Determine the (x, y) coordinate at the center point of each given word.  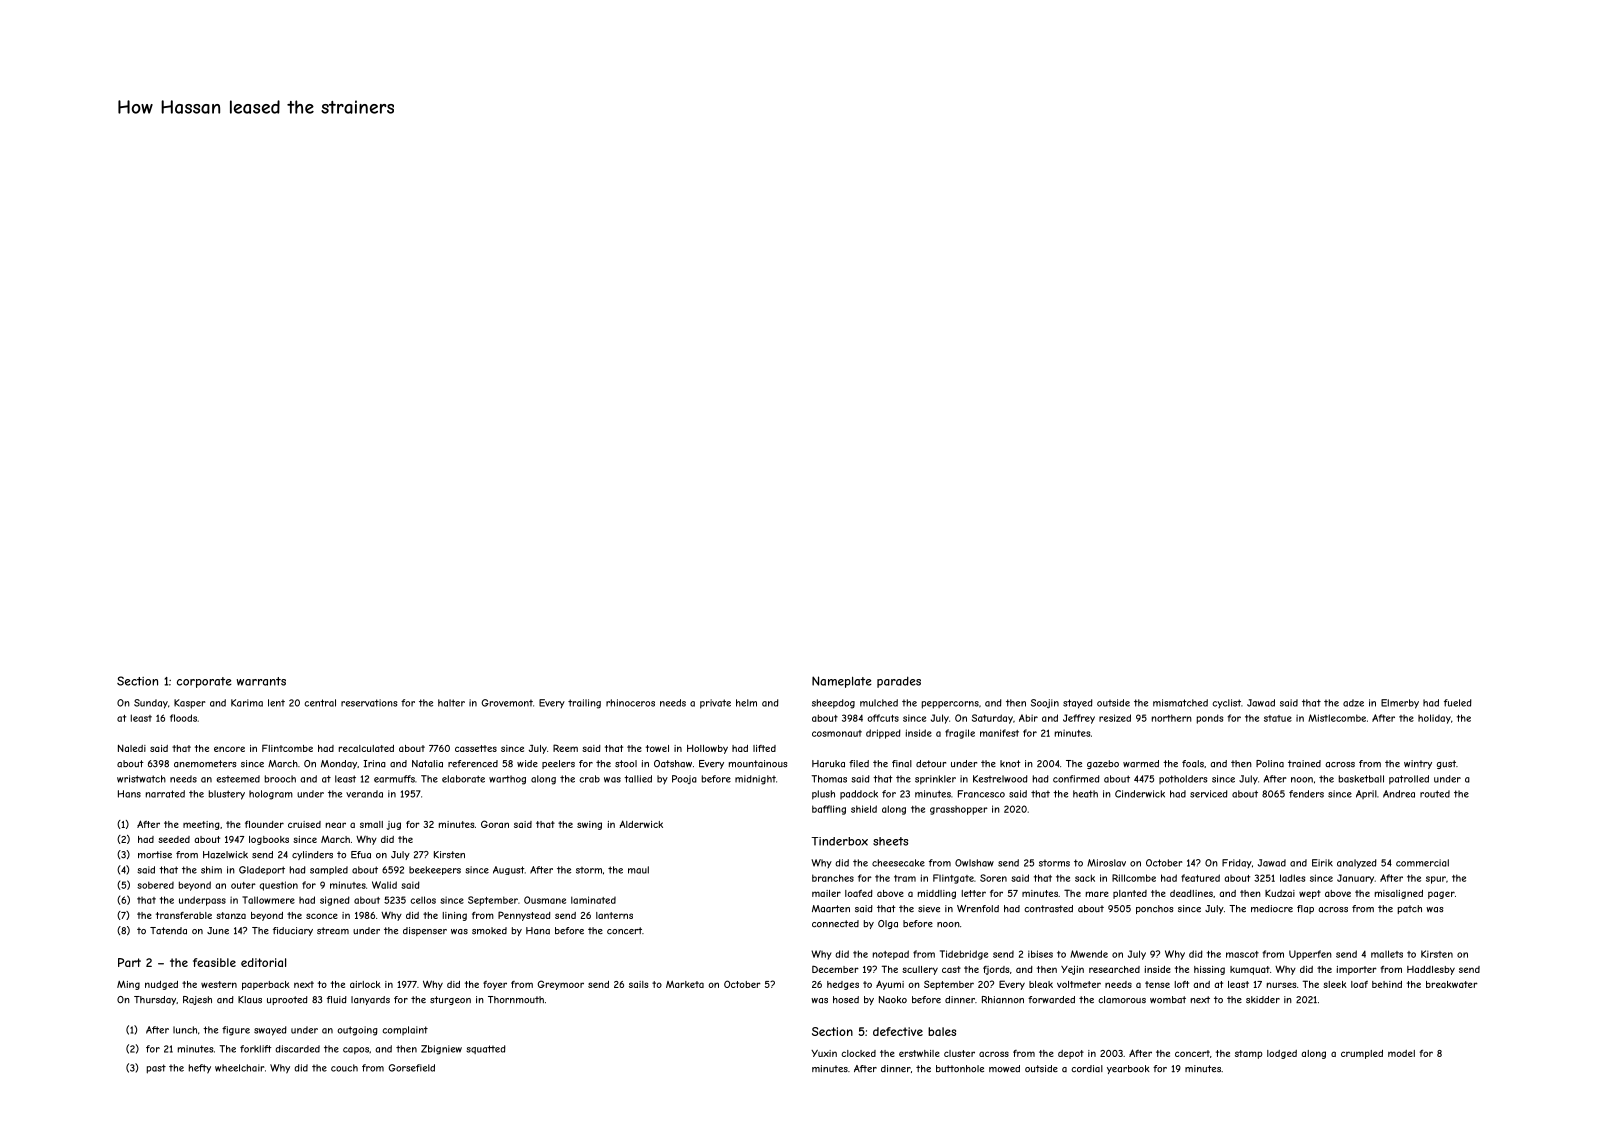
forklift (256, 1049)
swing (589, 825)
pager (1441, 895)
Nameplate (842, 682)
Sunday (151, 704)
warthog (507, 780)
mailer (826, 893)
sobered (155, 885)
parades (899, 682)
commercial (1422, 863)
